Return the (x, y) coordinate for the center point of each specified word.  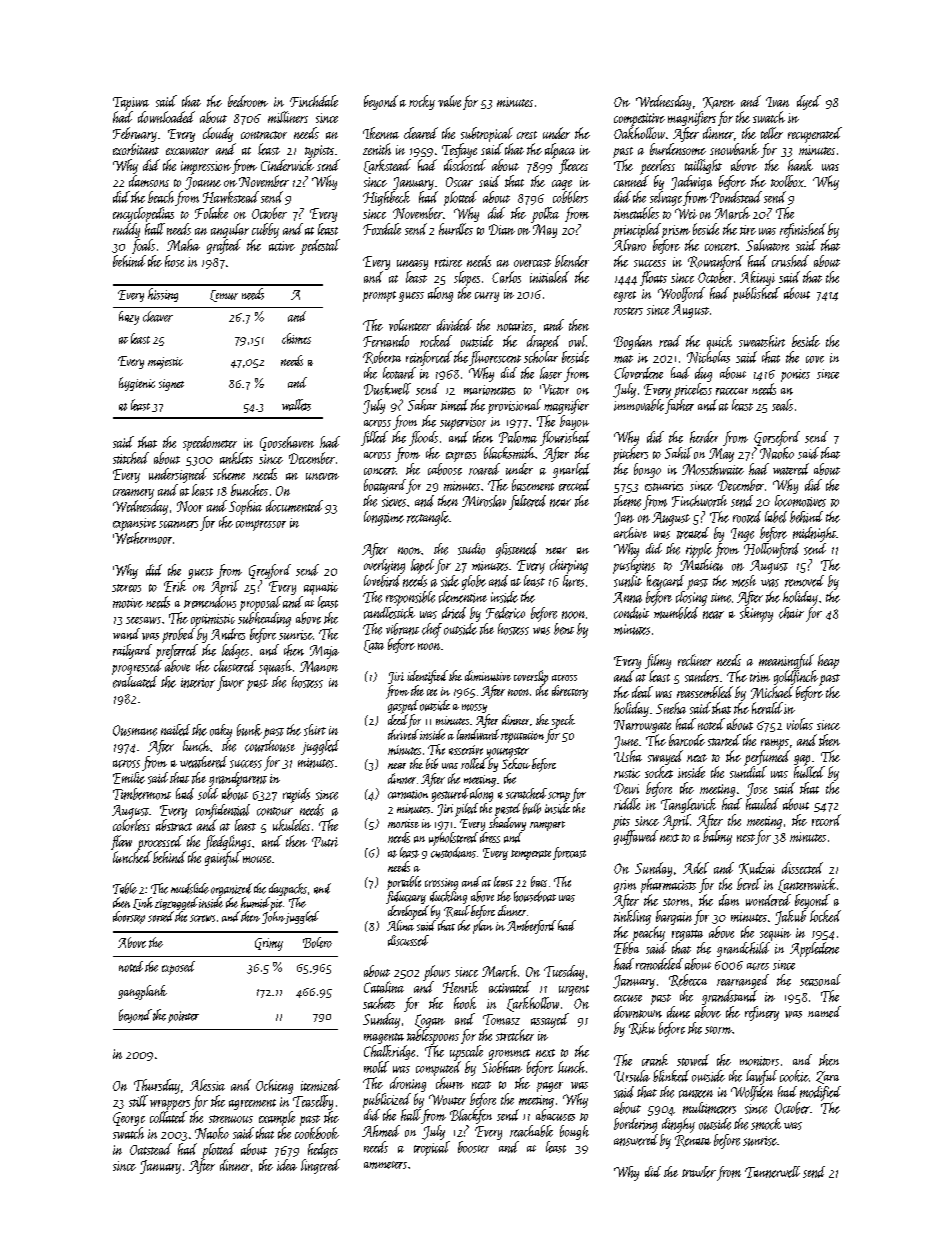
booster (473, 1147)
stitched (131, 458)
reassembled (705, 692)
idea (287, 1165)
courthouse (270, 746)
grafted (224, 246)
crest (527, 135)
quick (719, 342)
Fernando (386, 341)
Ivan (777, 102)
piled (466, 810)
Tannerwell (772, 1172)
